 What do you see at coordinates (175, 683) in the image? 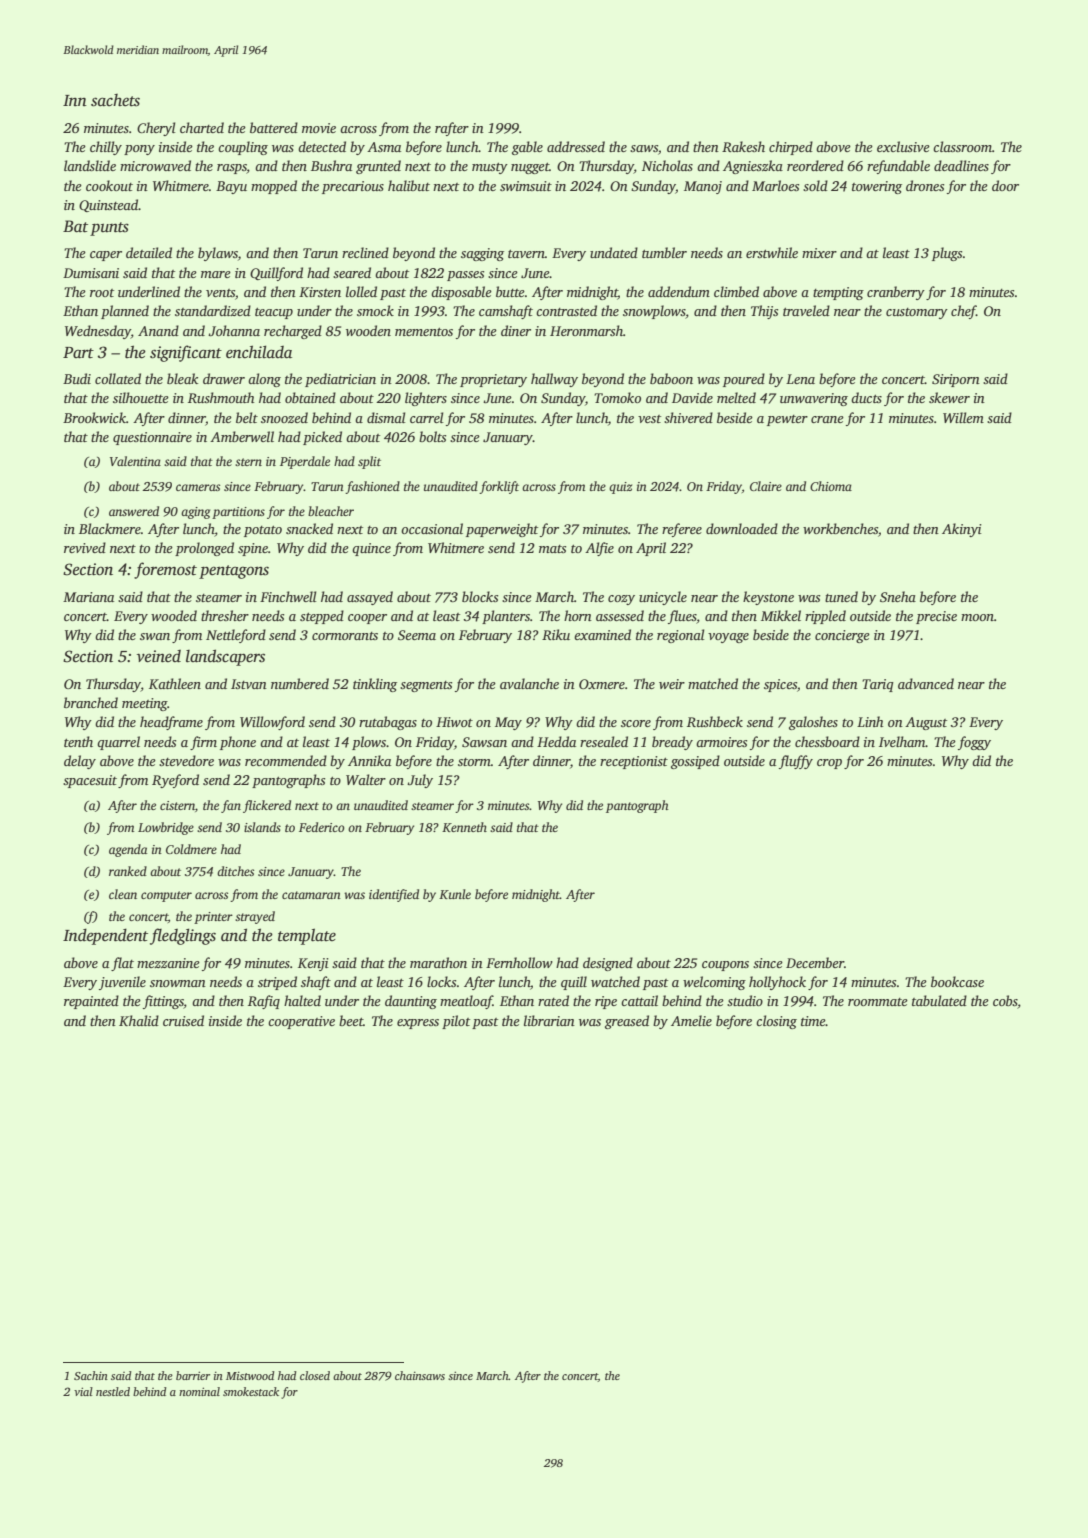
I see `Kathleen` at bounding box center [175, 683].
